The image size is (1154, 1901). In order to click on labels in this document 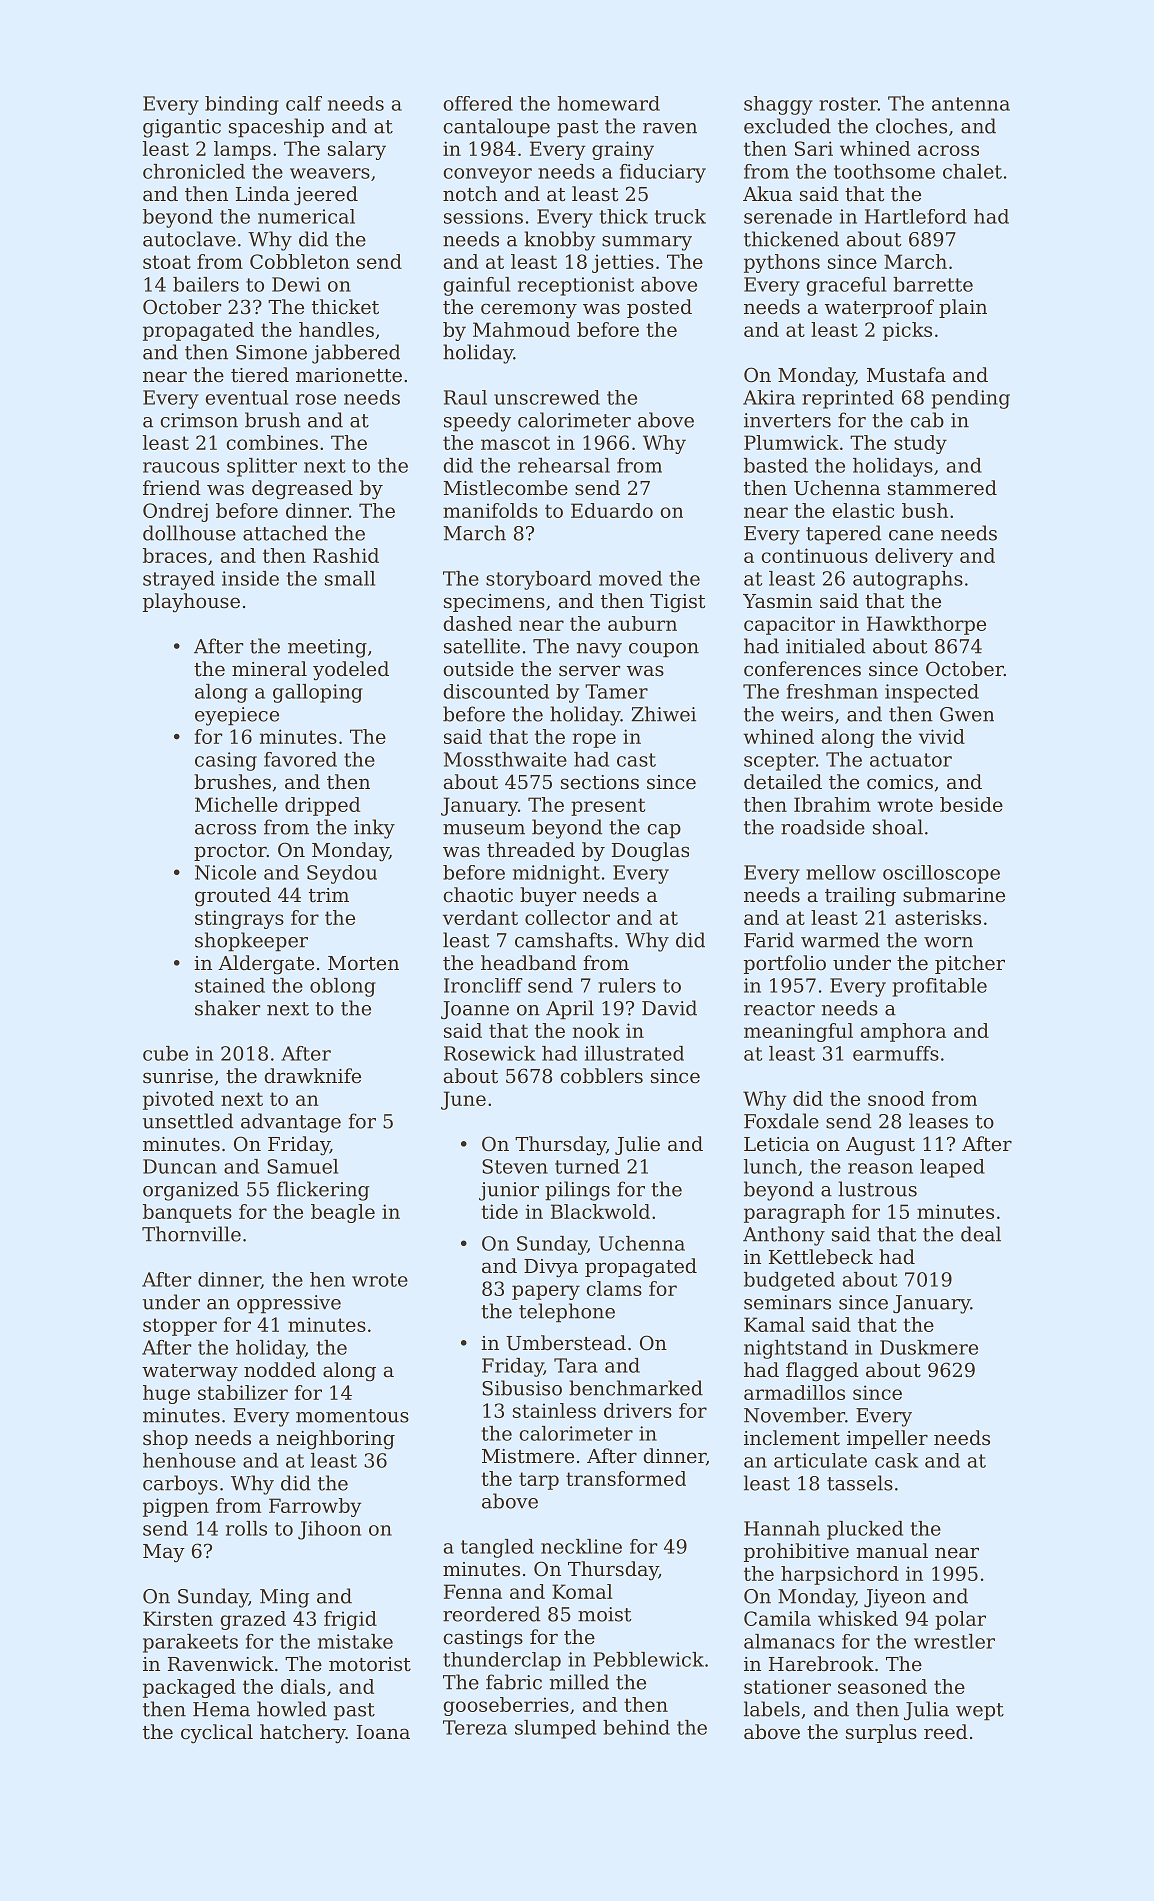, I will do `click(772, 1709)`.
